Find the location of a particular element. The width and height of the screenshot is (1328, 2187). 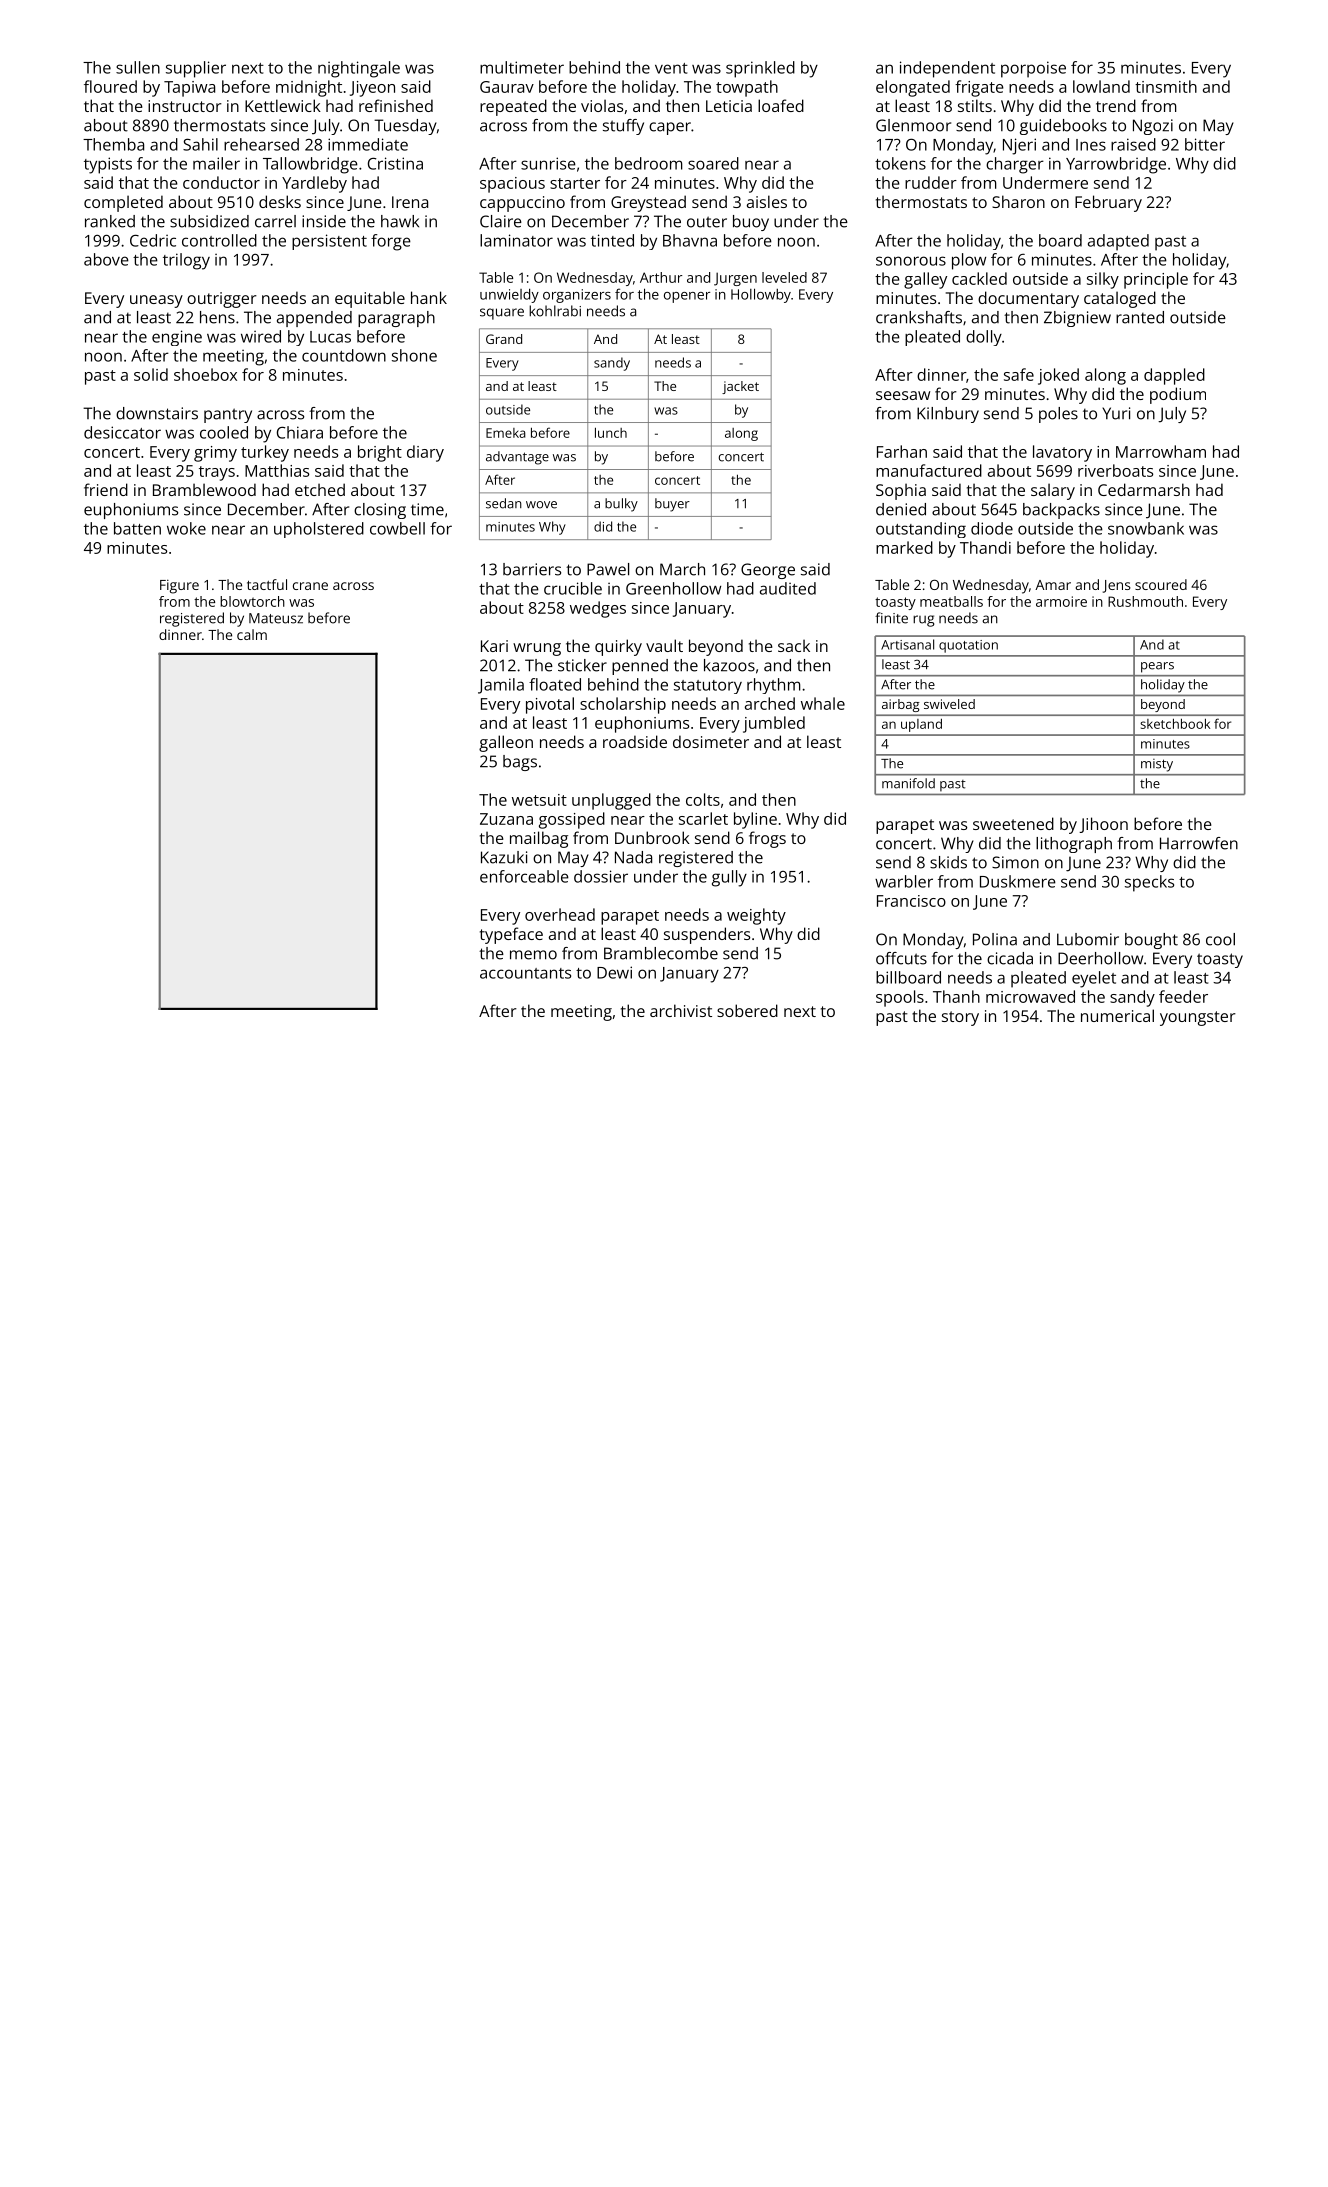

Jamila is located at coordinates (501, 686).
